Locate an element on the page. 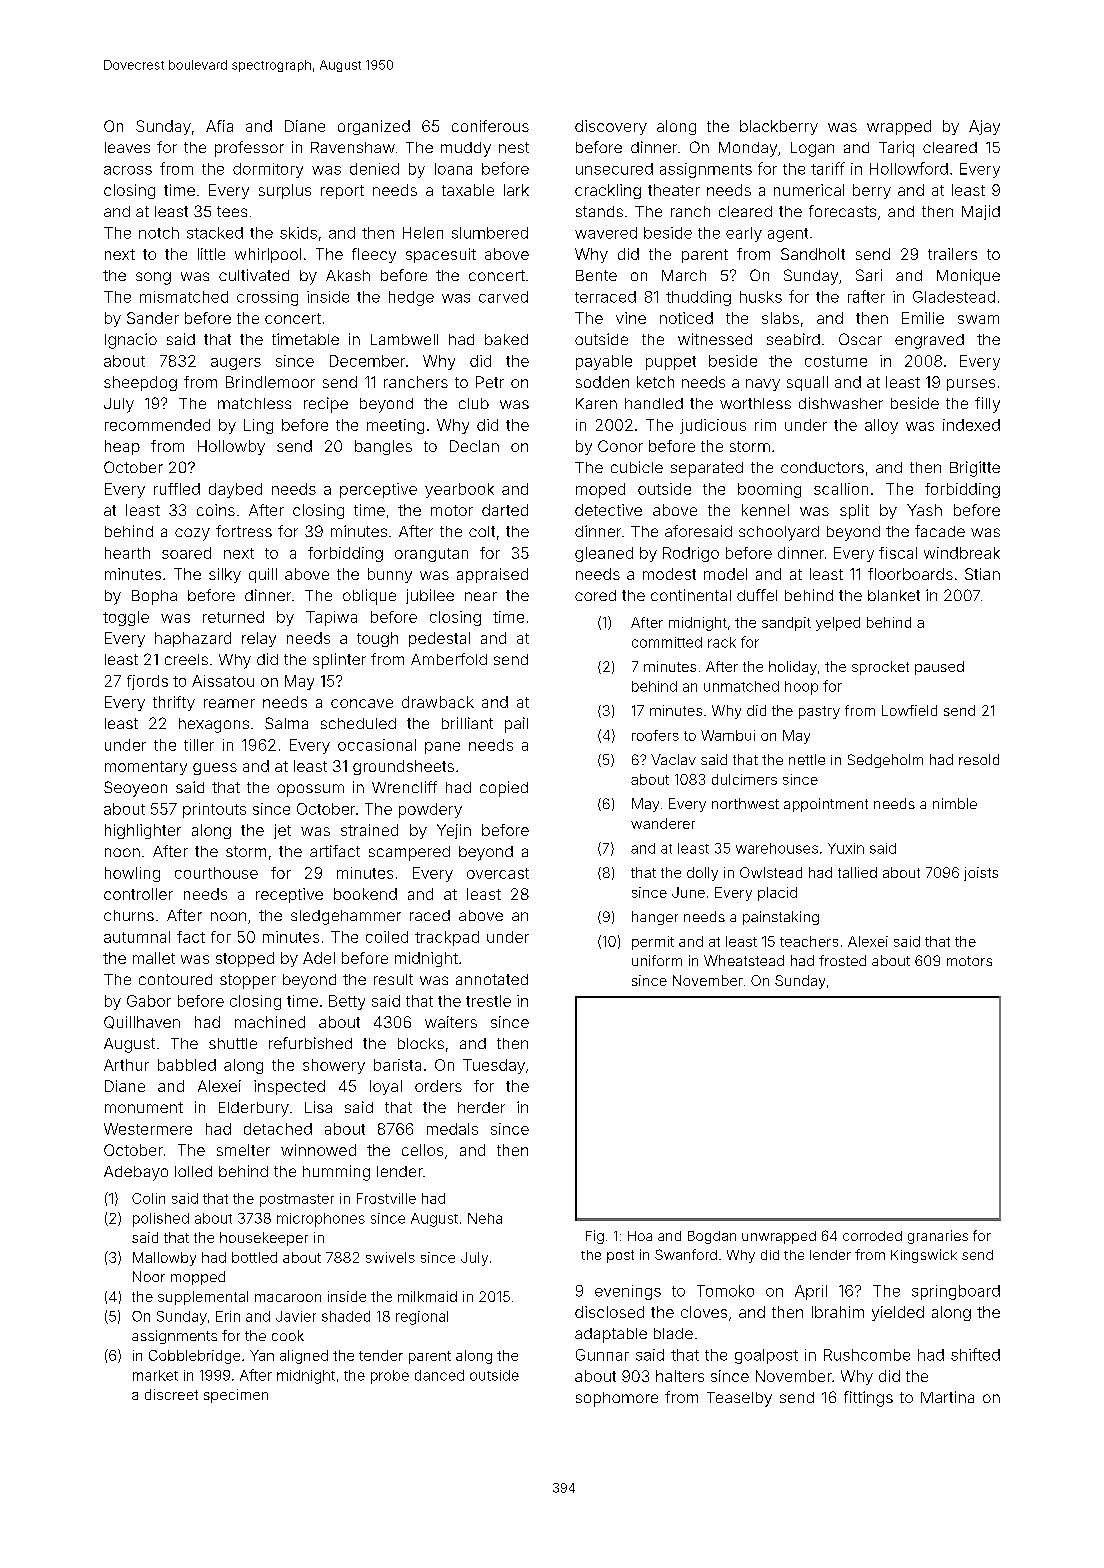  Majid is located at coordinates (981, 212).
